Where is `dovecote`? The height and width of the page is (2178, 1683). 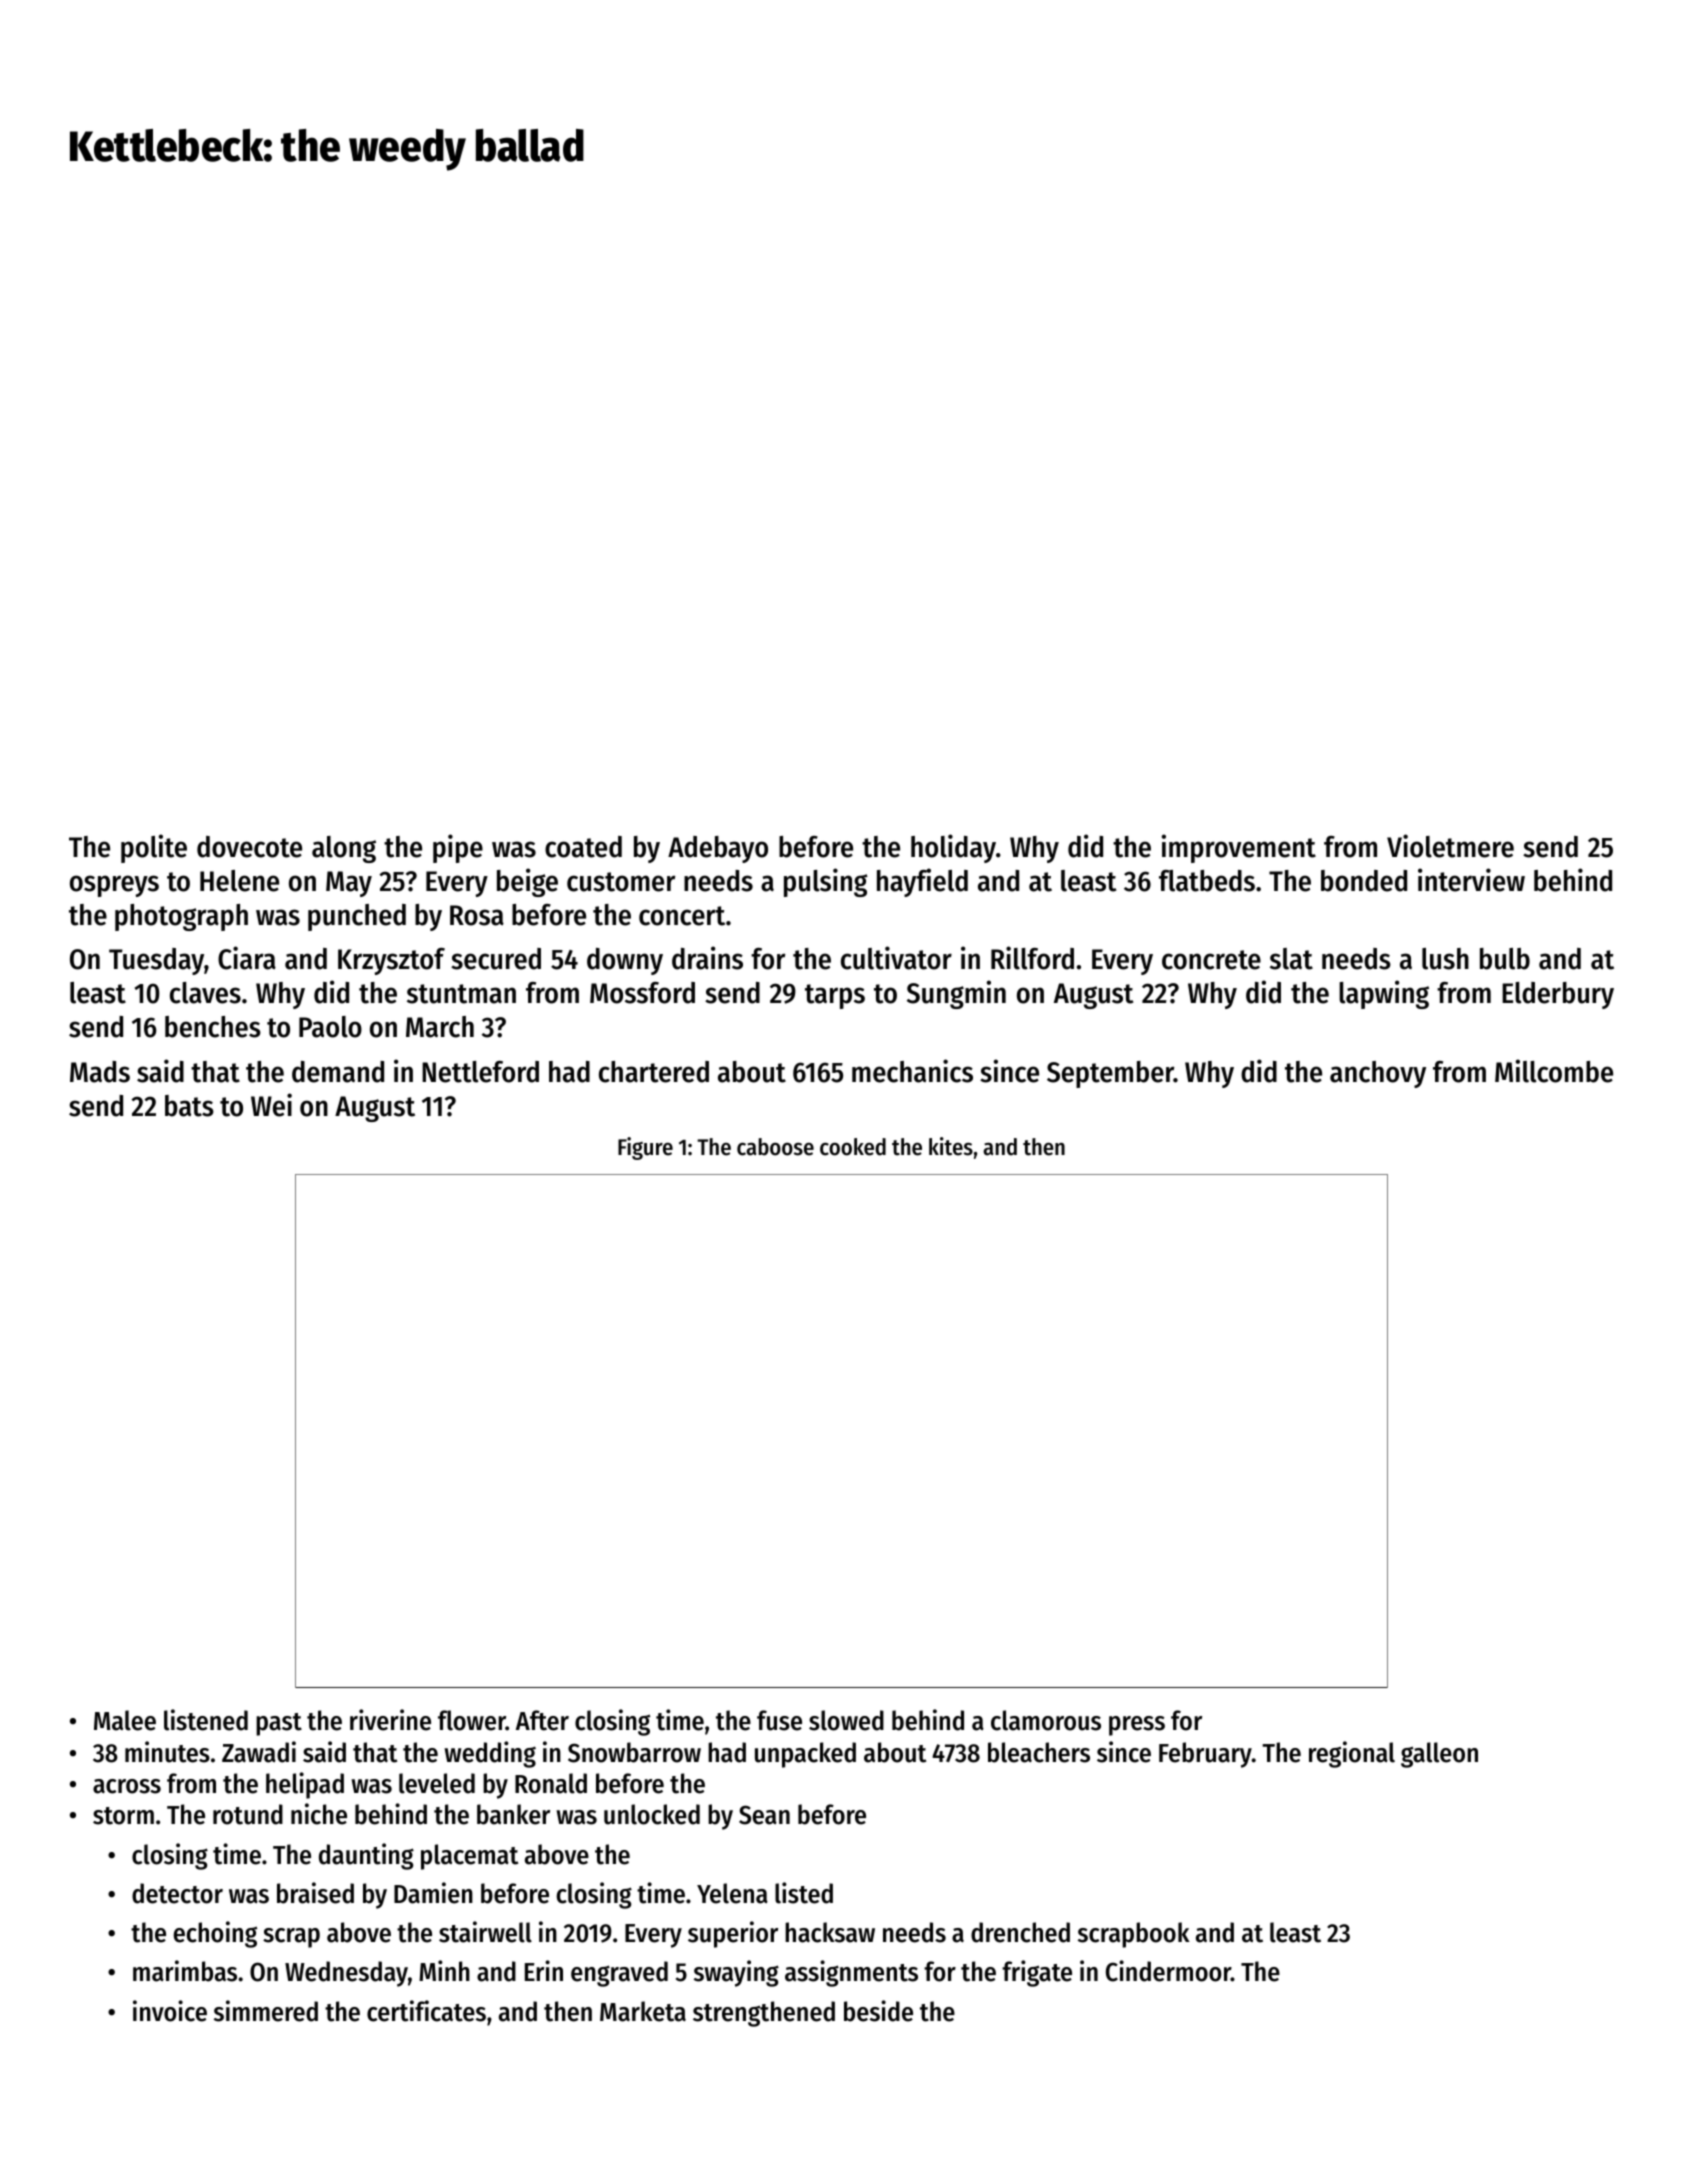
dovecote is located at coordinates (249, 847).
